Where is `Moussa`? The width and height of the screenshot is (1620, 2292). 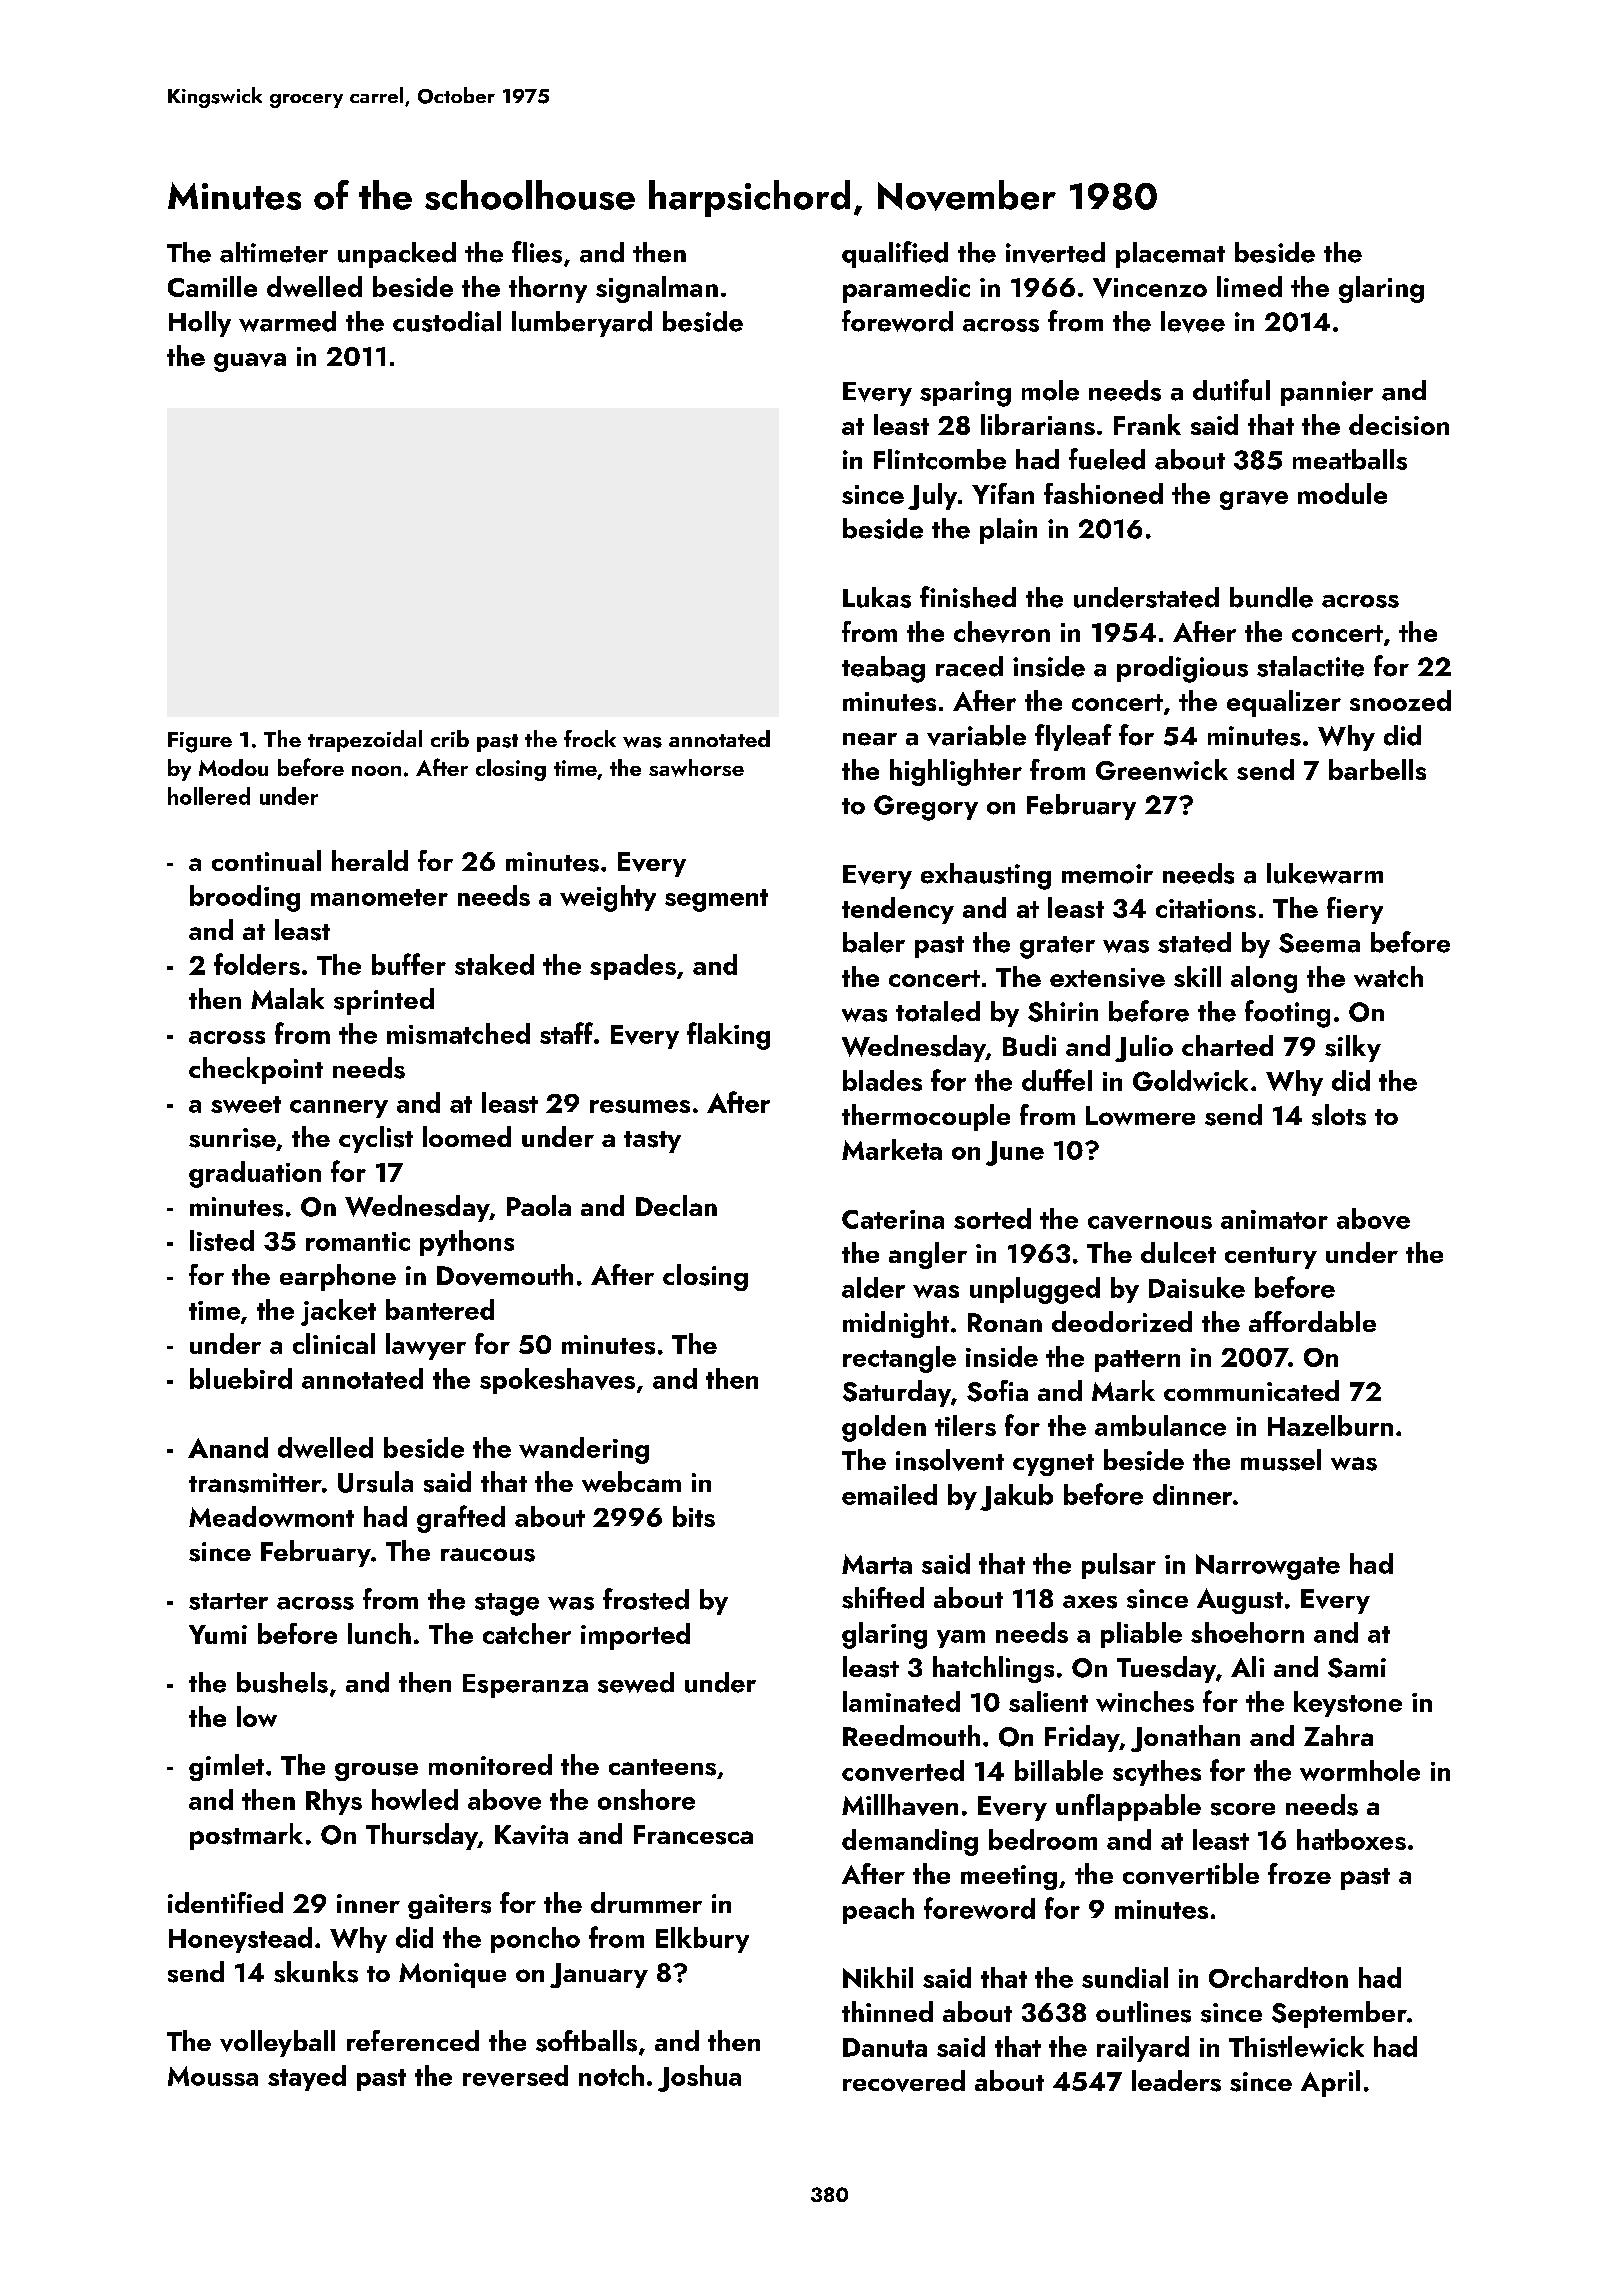 Moussa is located at coordinates (213, 2076).
